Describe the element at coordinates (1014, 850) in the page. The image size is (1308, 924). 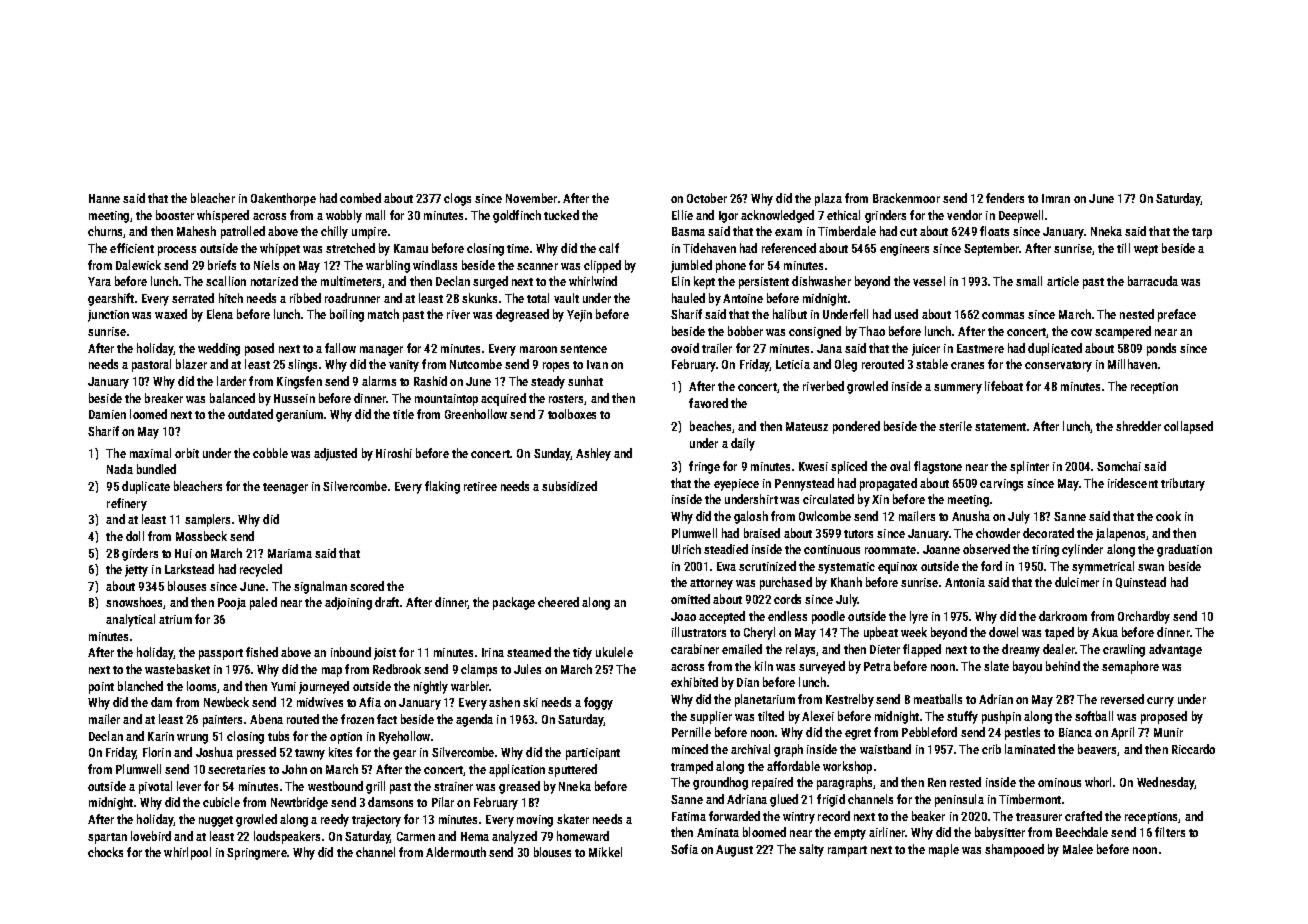
I see `shampooed` at that location.
